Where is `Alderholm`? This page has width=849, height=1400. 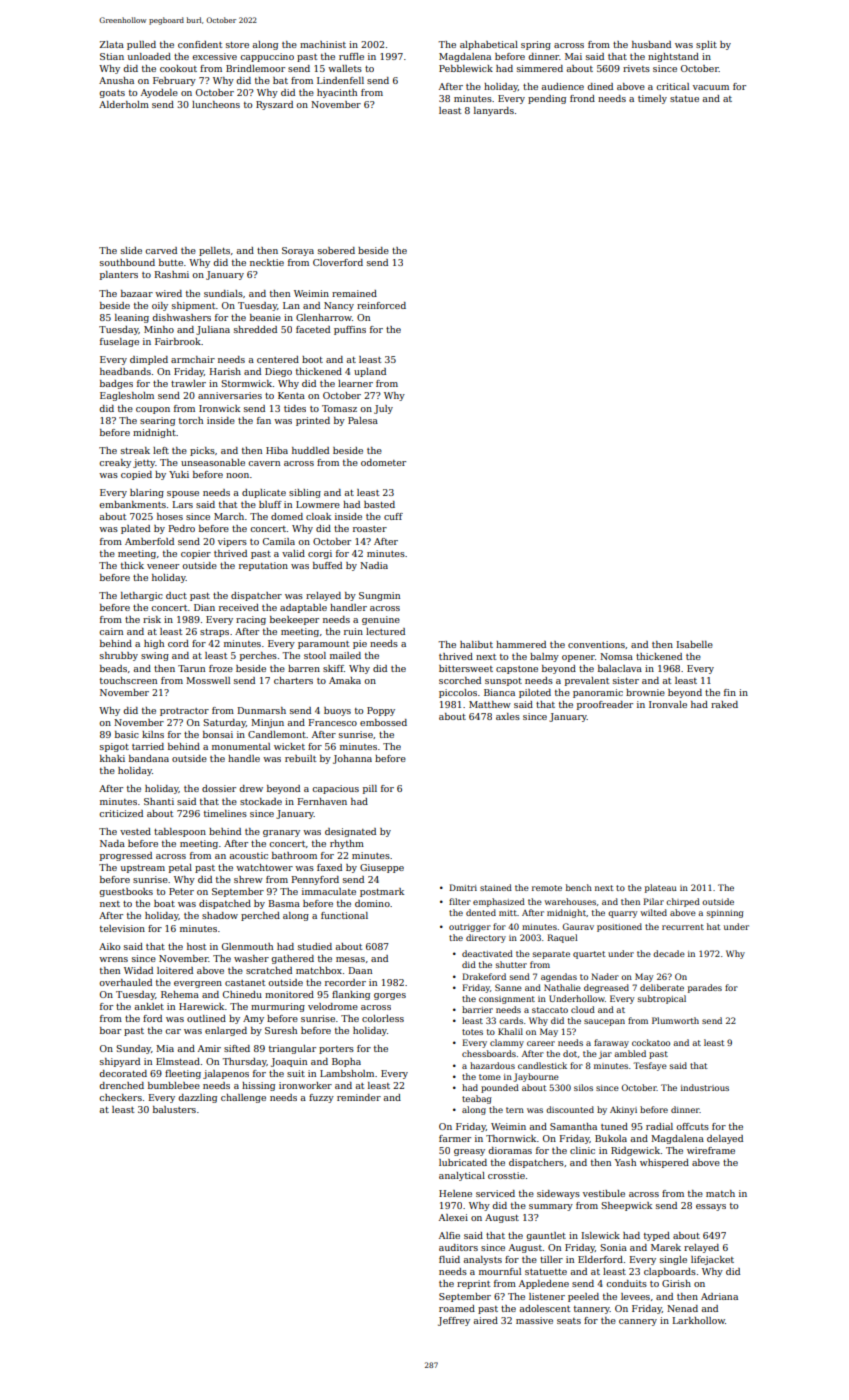
Alderholm is located at coordinates (124, 104).
